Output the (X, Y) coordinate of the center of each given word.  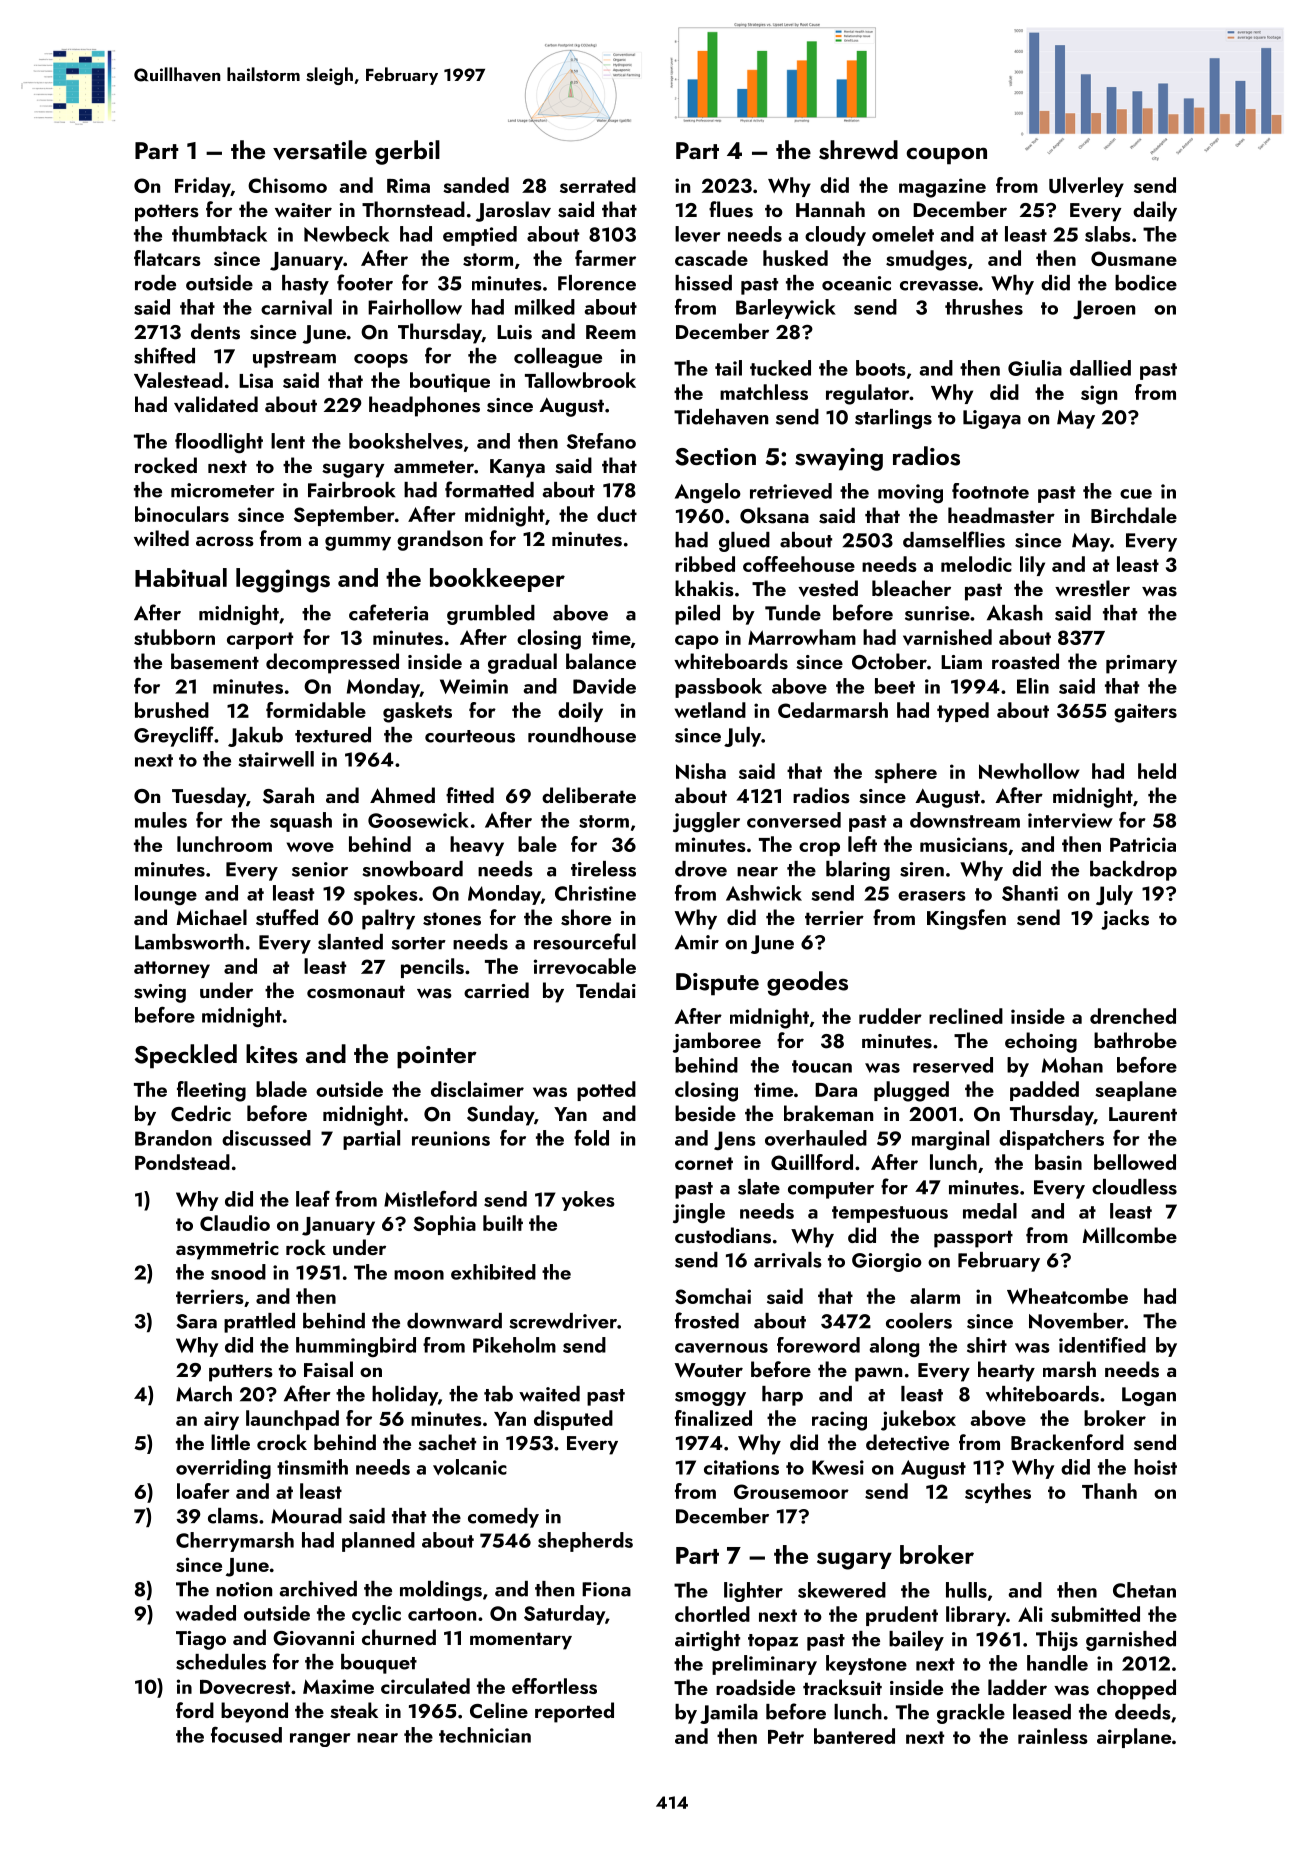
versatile (320, 150)
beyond (254, 1712)
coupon (946, 156)
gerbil (407, 152)
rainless (1053, 1736)
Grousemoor (791, 1491)
